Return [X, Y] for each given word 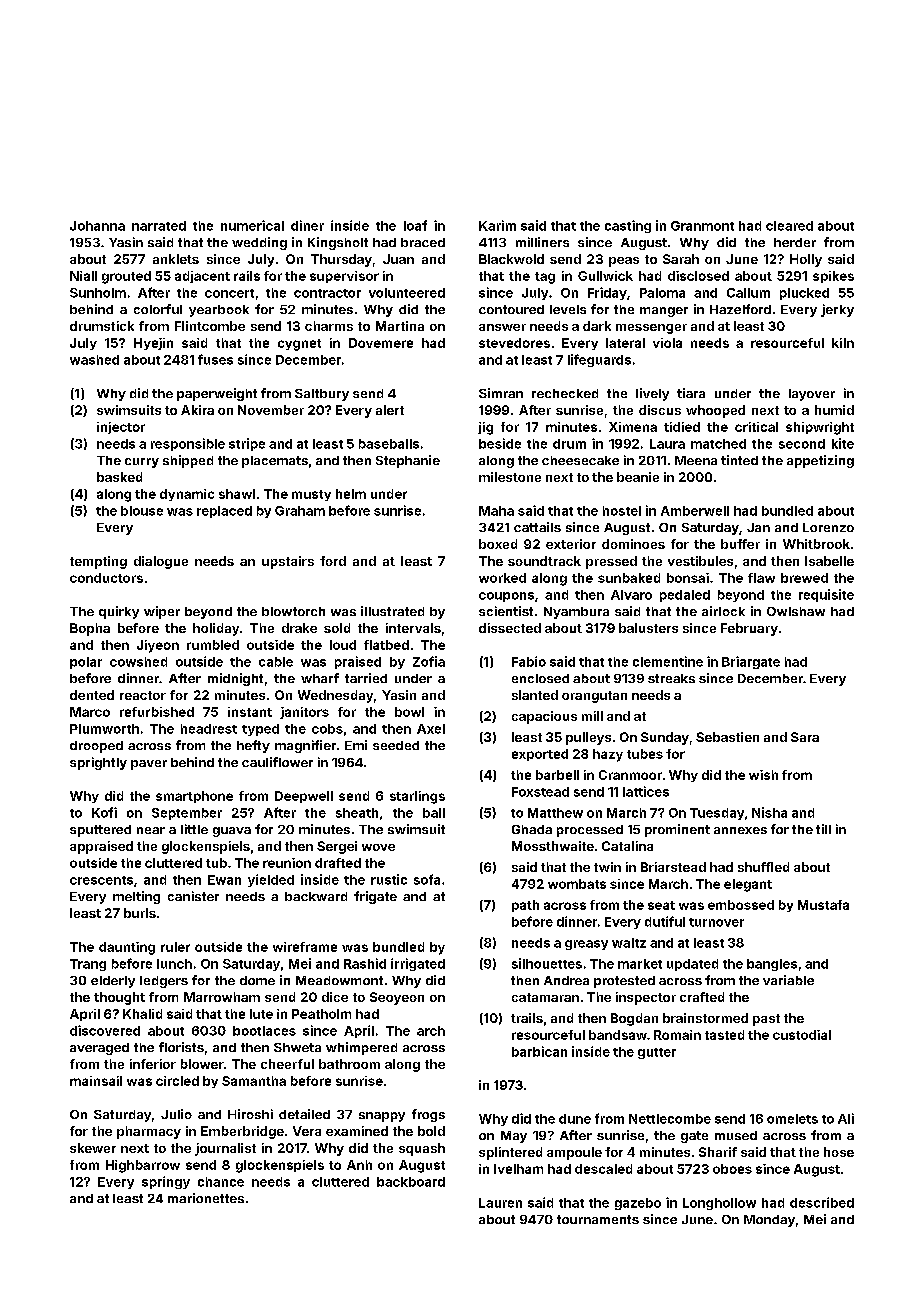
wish [763, 775]
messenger [651, 329]
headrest [209, 729]
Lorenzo [828, 527]
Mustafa [823, 905]
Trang [88, 965]
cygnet [299, 345]
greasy [586, 945]
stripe [247, 444]
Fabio [529, 661]
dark [597, 326]
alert [390, 410]
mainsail [96, 1081]
